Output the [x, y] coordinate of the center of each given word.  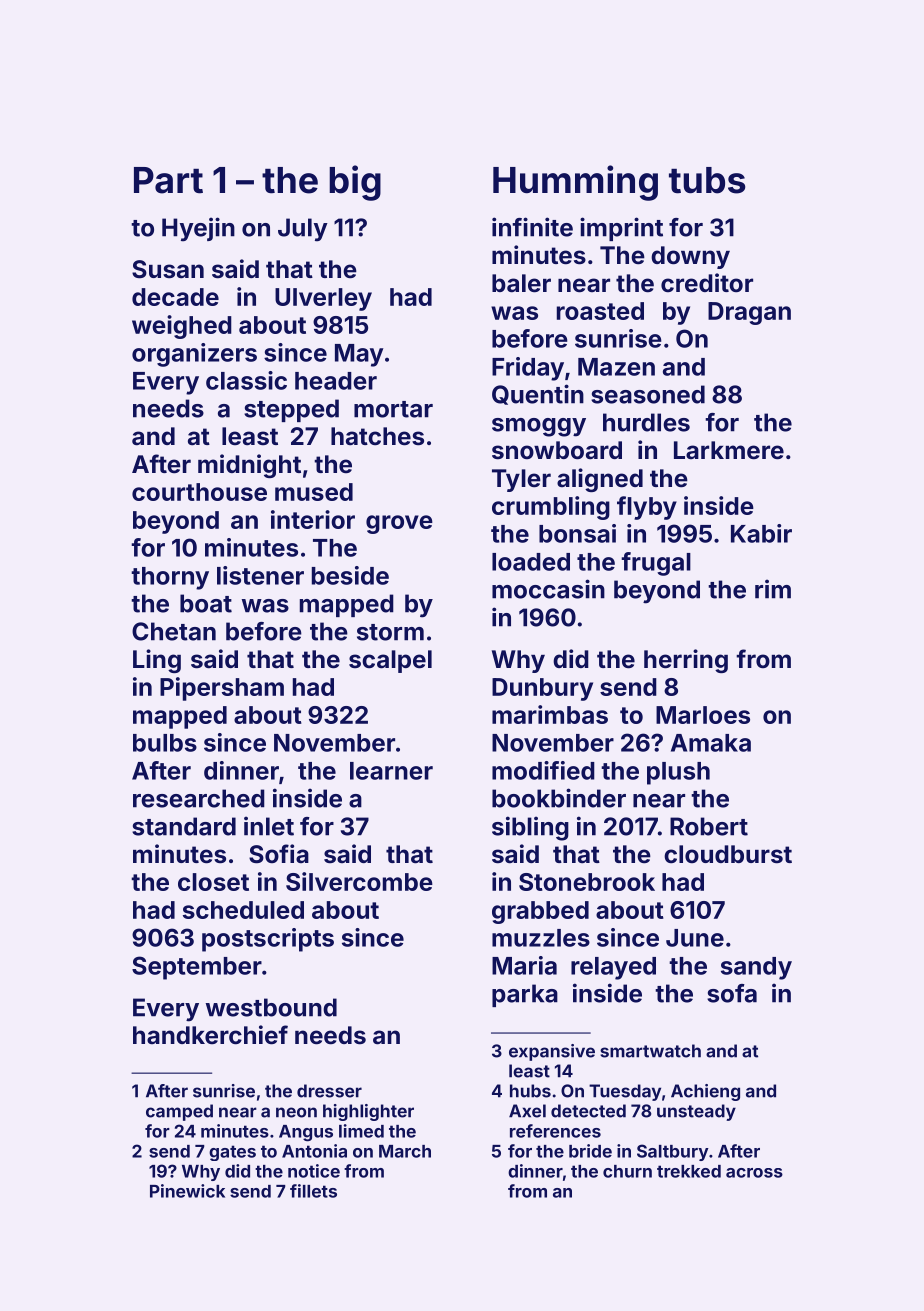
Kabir [761, 533]
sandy [756, 968]
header [336, 381]
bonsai [577, 533]
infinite [532, 227]
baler [521, 283]
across [754, 1173]
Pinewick [187, 1191]
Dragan [749, 313]
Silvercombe [359, 881]
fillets [313, 1191]
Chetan [174, 631]
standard [184, 826]
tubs [707, 180]
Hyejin [198, 229]
